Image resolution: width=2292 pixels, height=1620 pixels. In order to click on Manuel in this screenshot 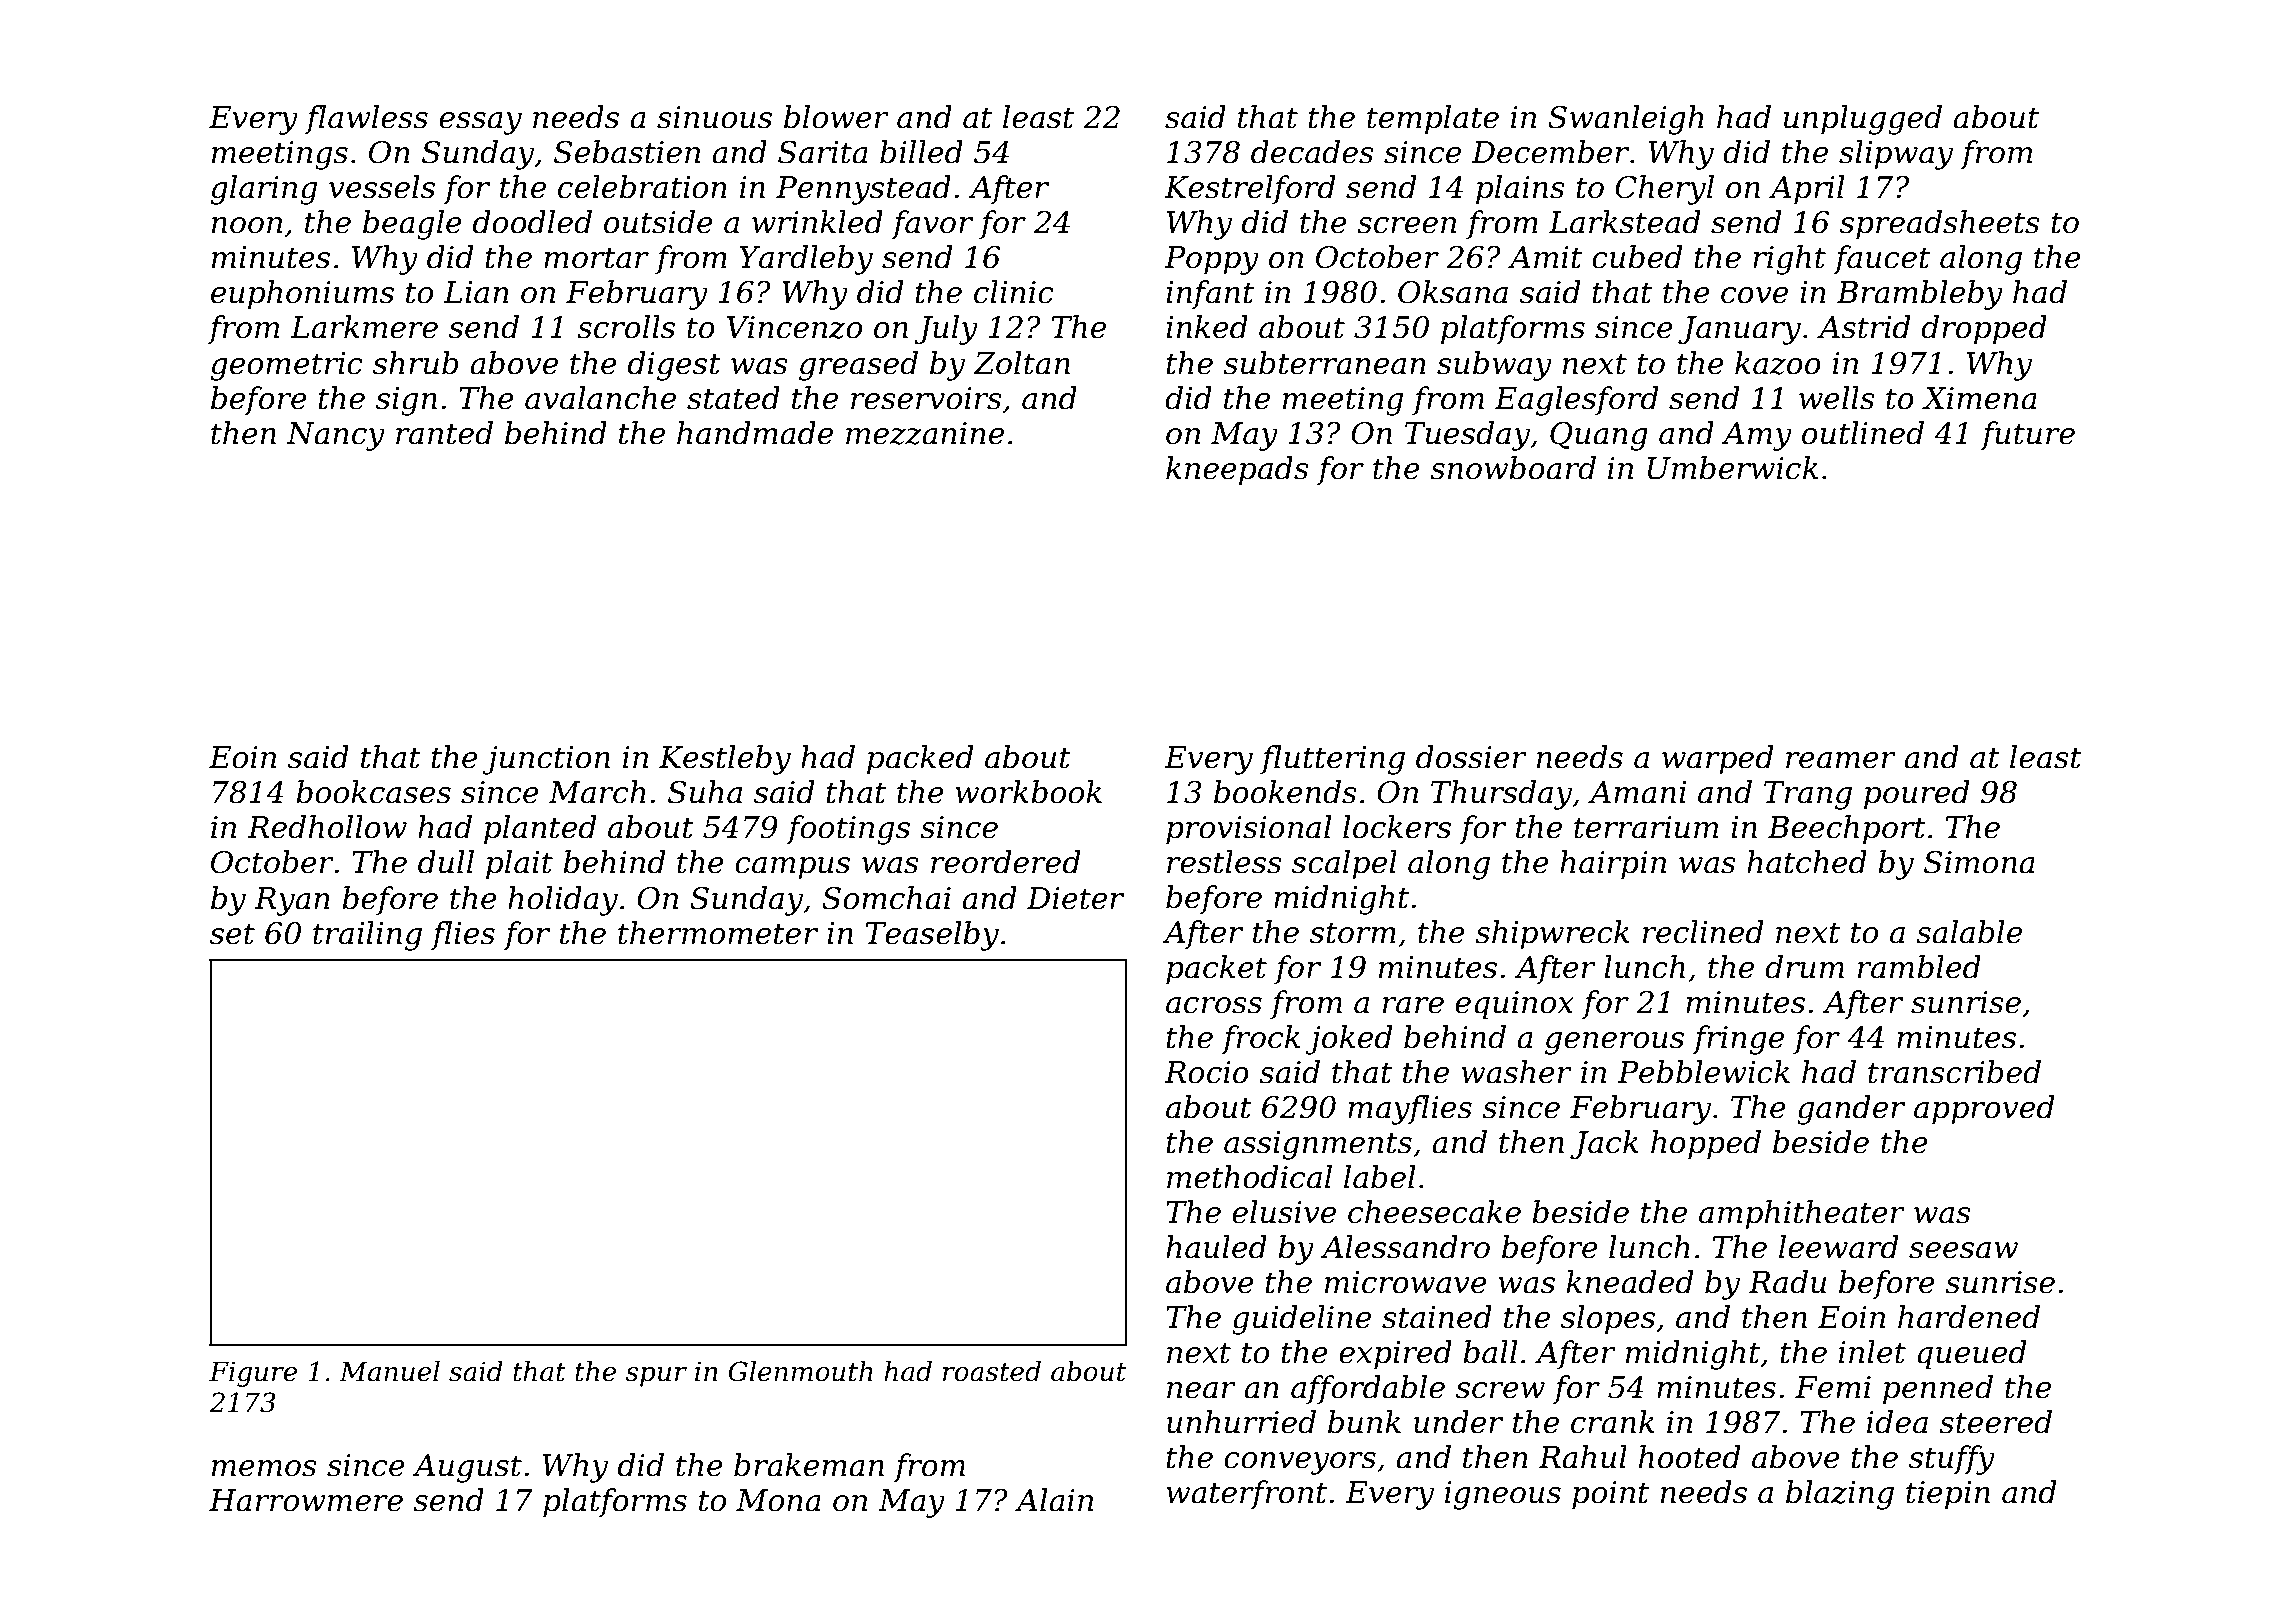, I will do `click(389, 1371)`.
